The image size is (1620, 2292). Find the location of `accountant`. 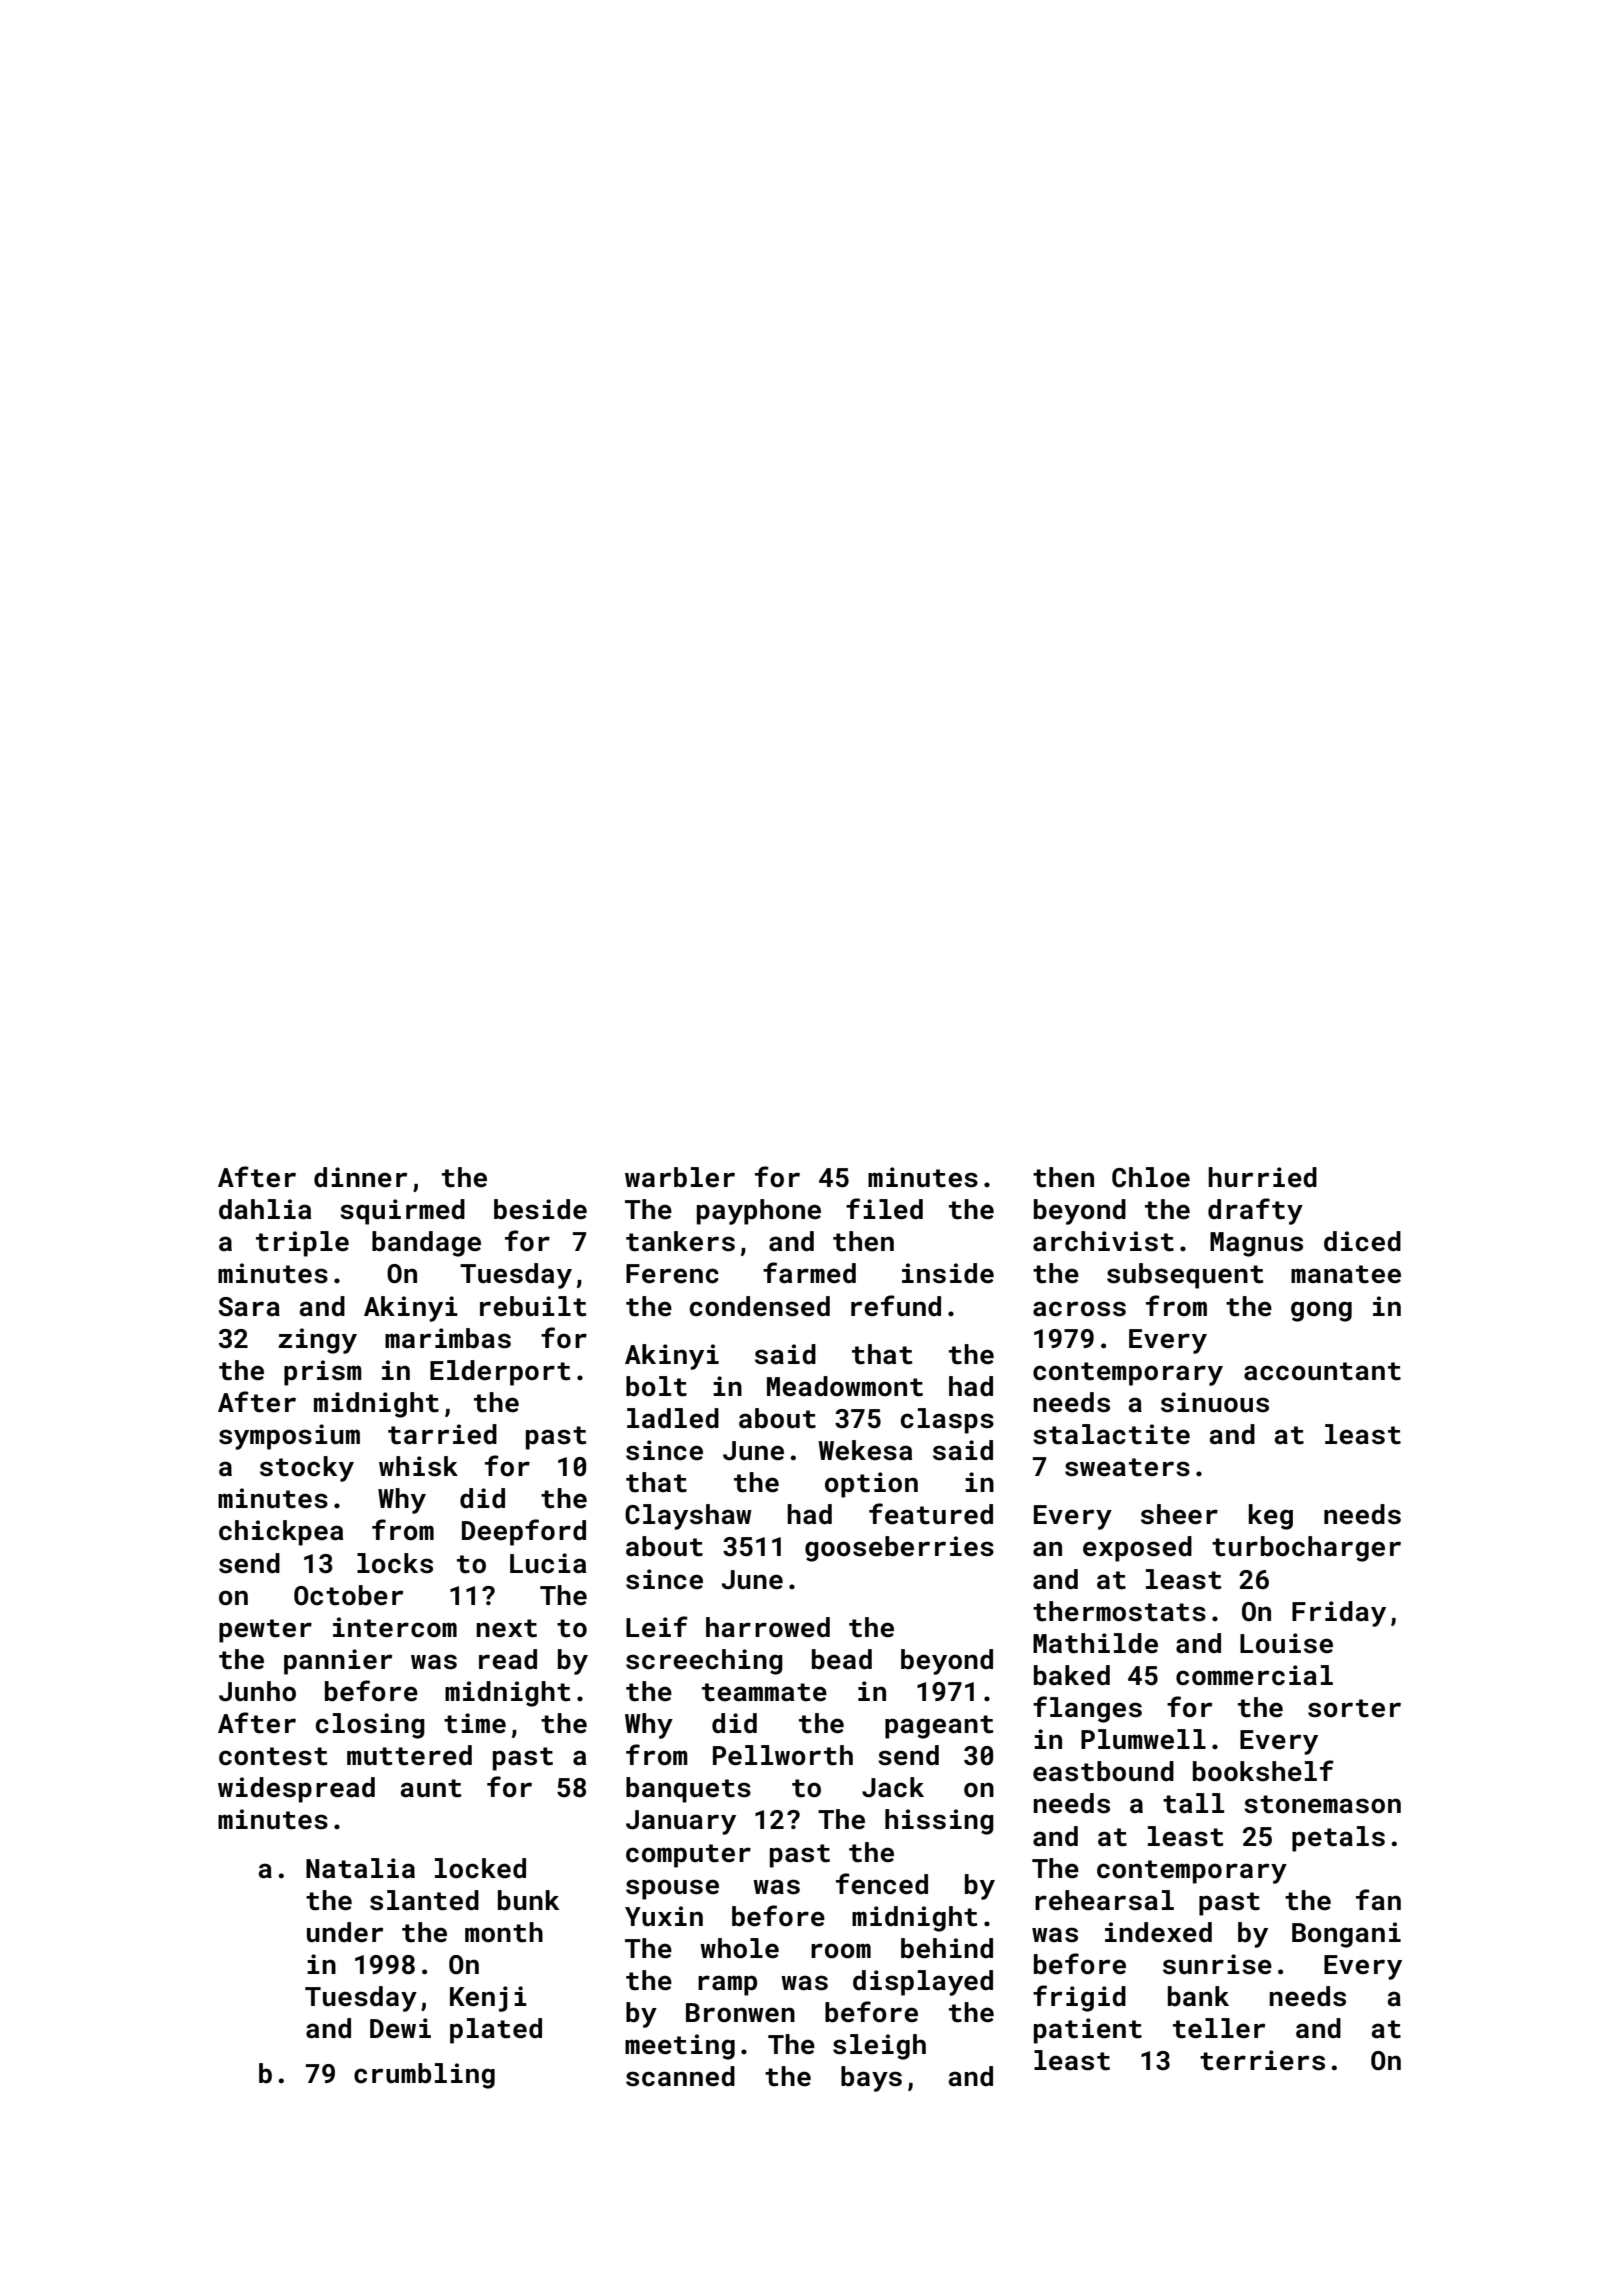

accountant is located at coordinates (1322, 1371).
